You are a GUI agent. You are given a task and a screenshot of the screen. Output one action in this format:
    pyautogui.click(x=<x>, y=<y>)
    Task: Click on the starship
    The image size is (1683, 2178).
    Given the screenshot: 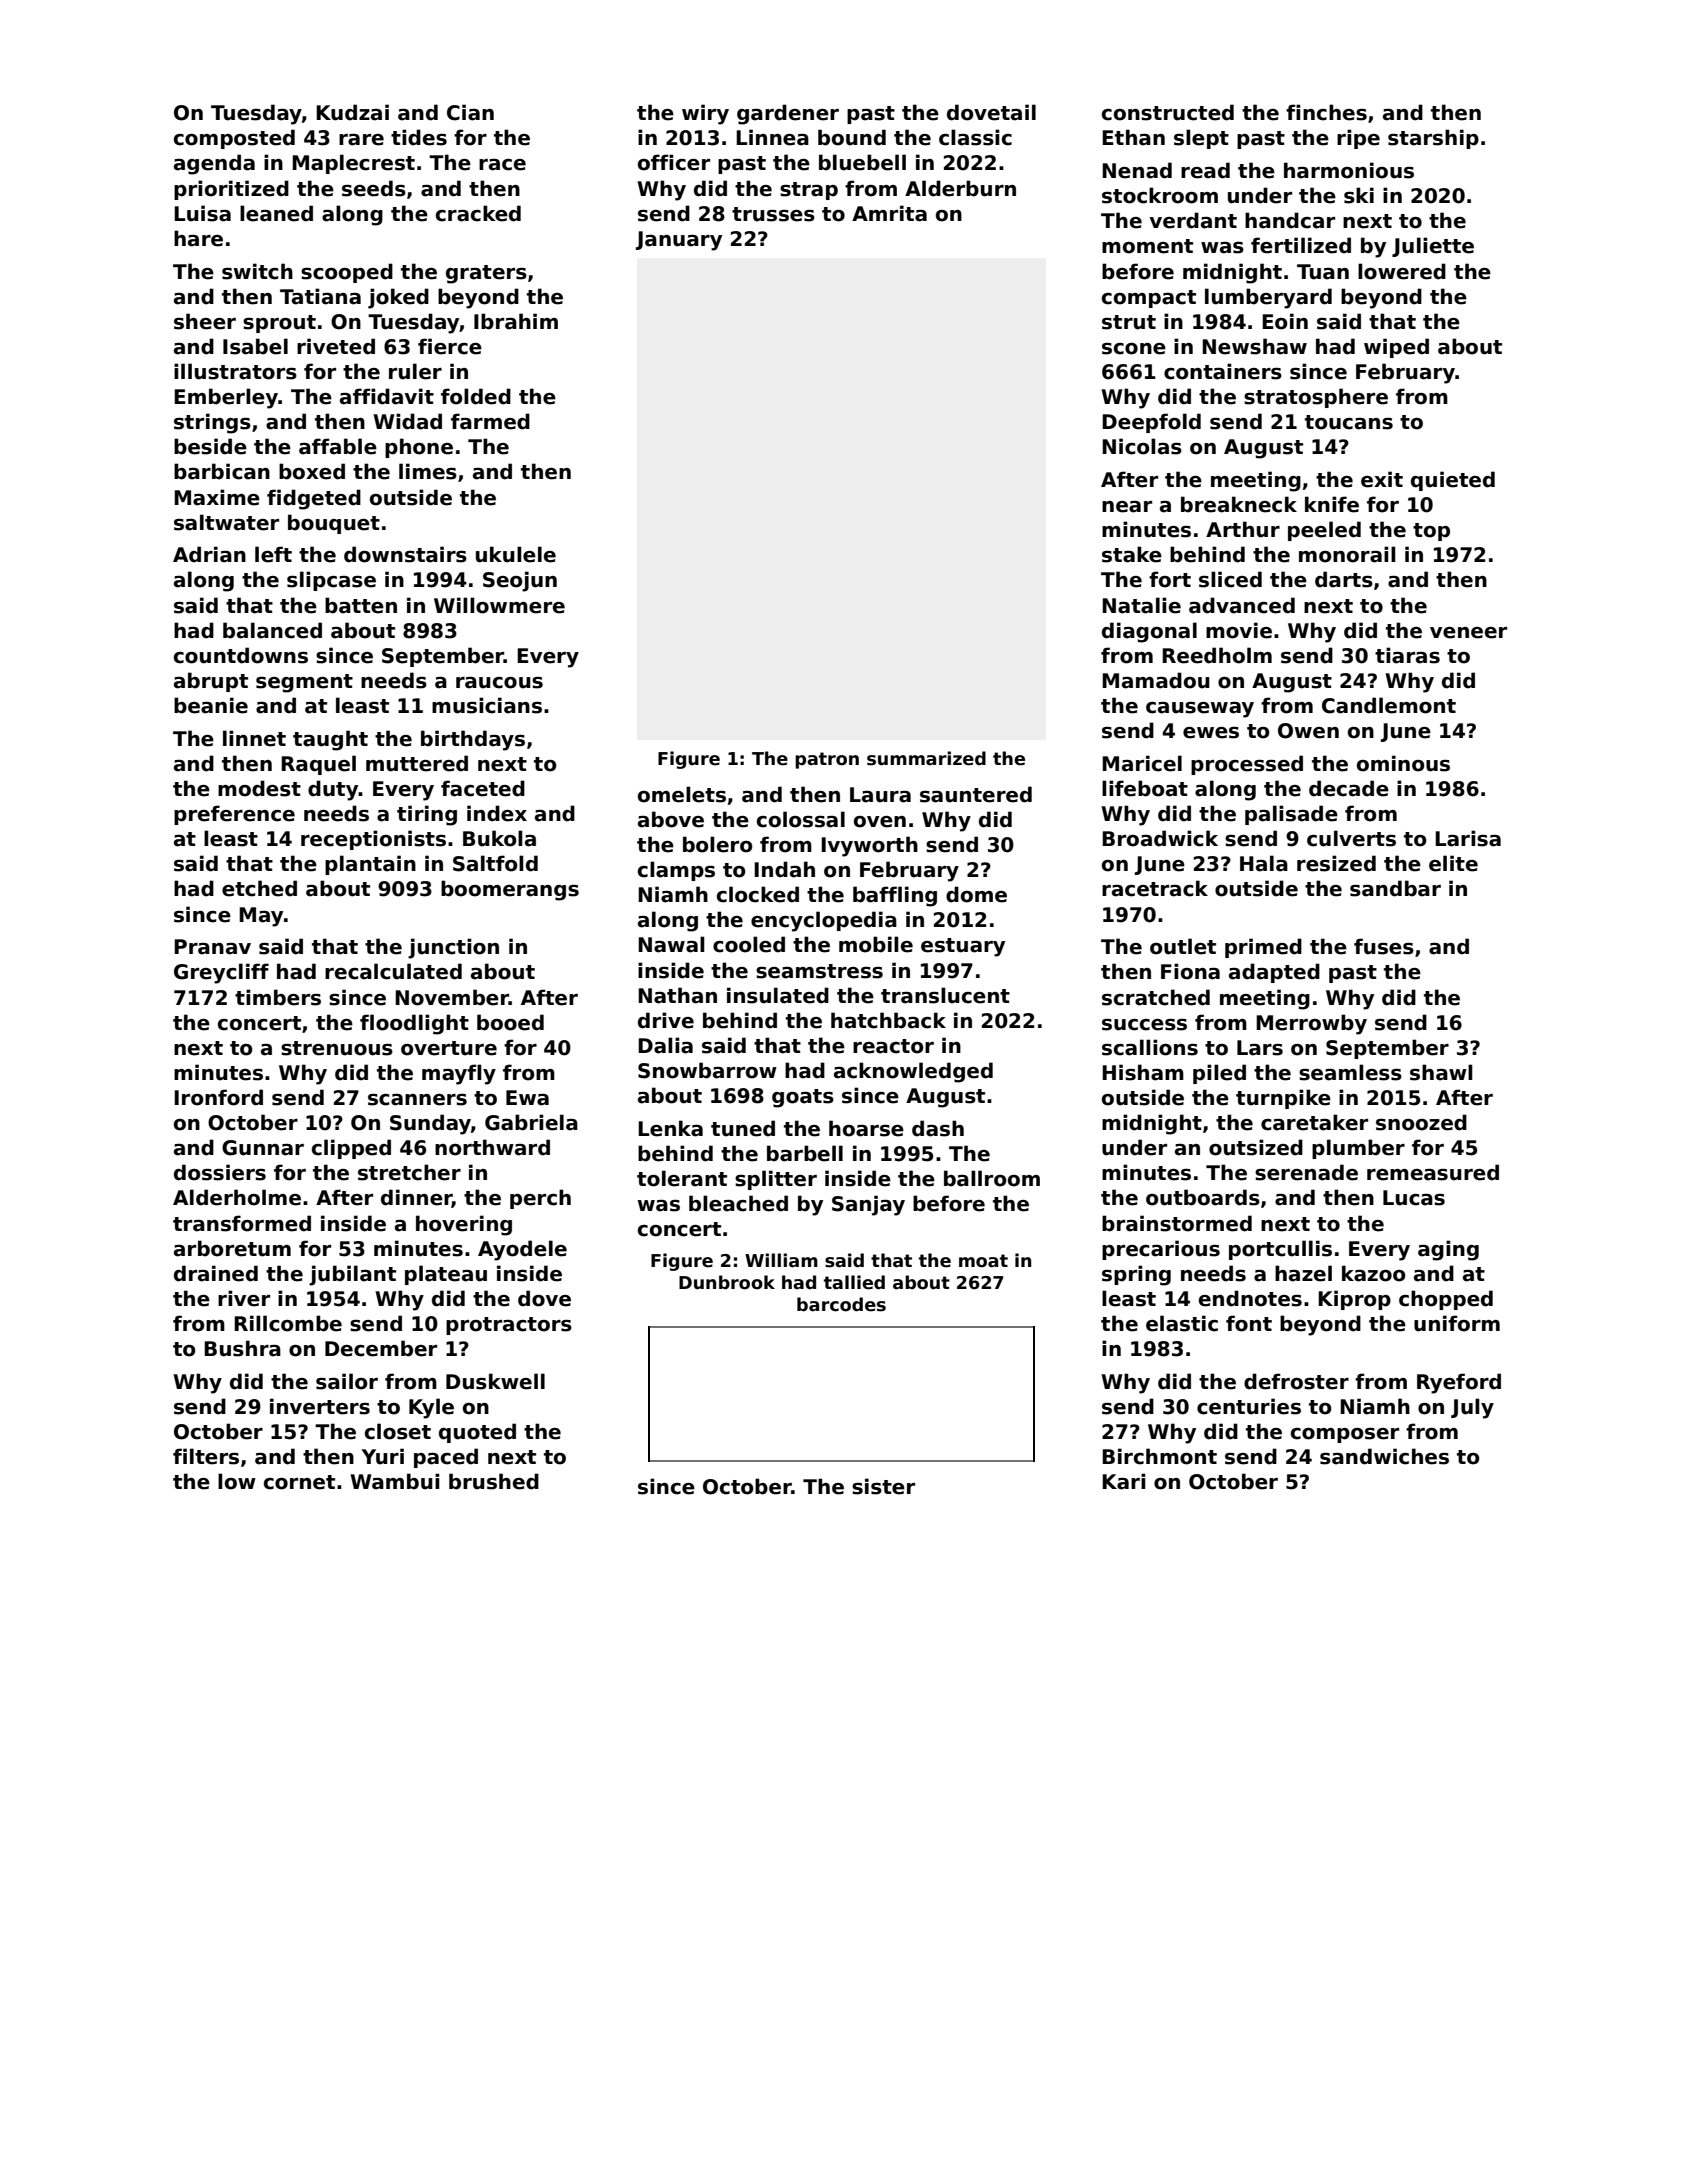 What is the action you would take?
    pyautogui.click(x=1433, y=139)
